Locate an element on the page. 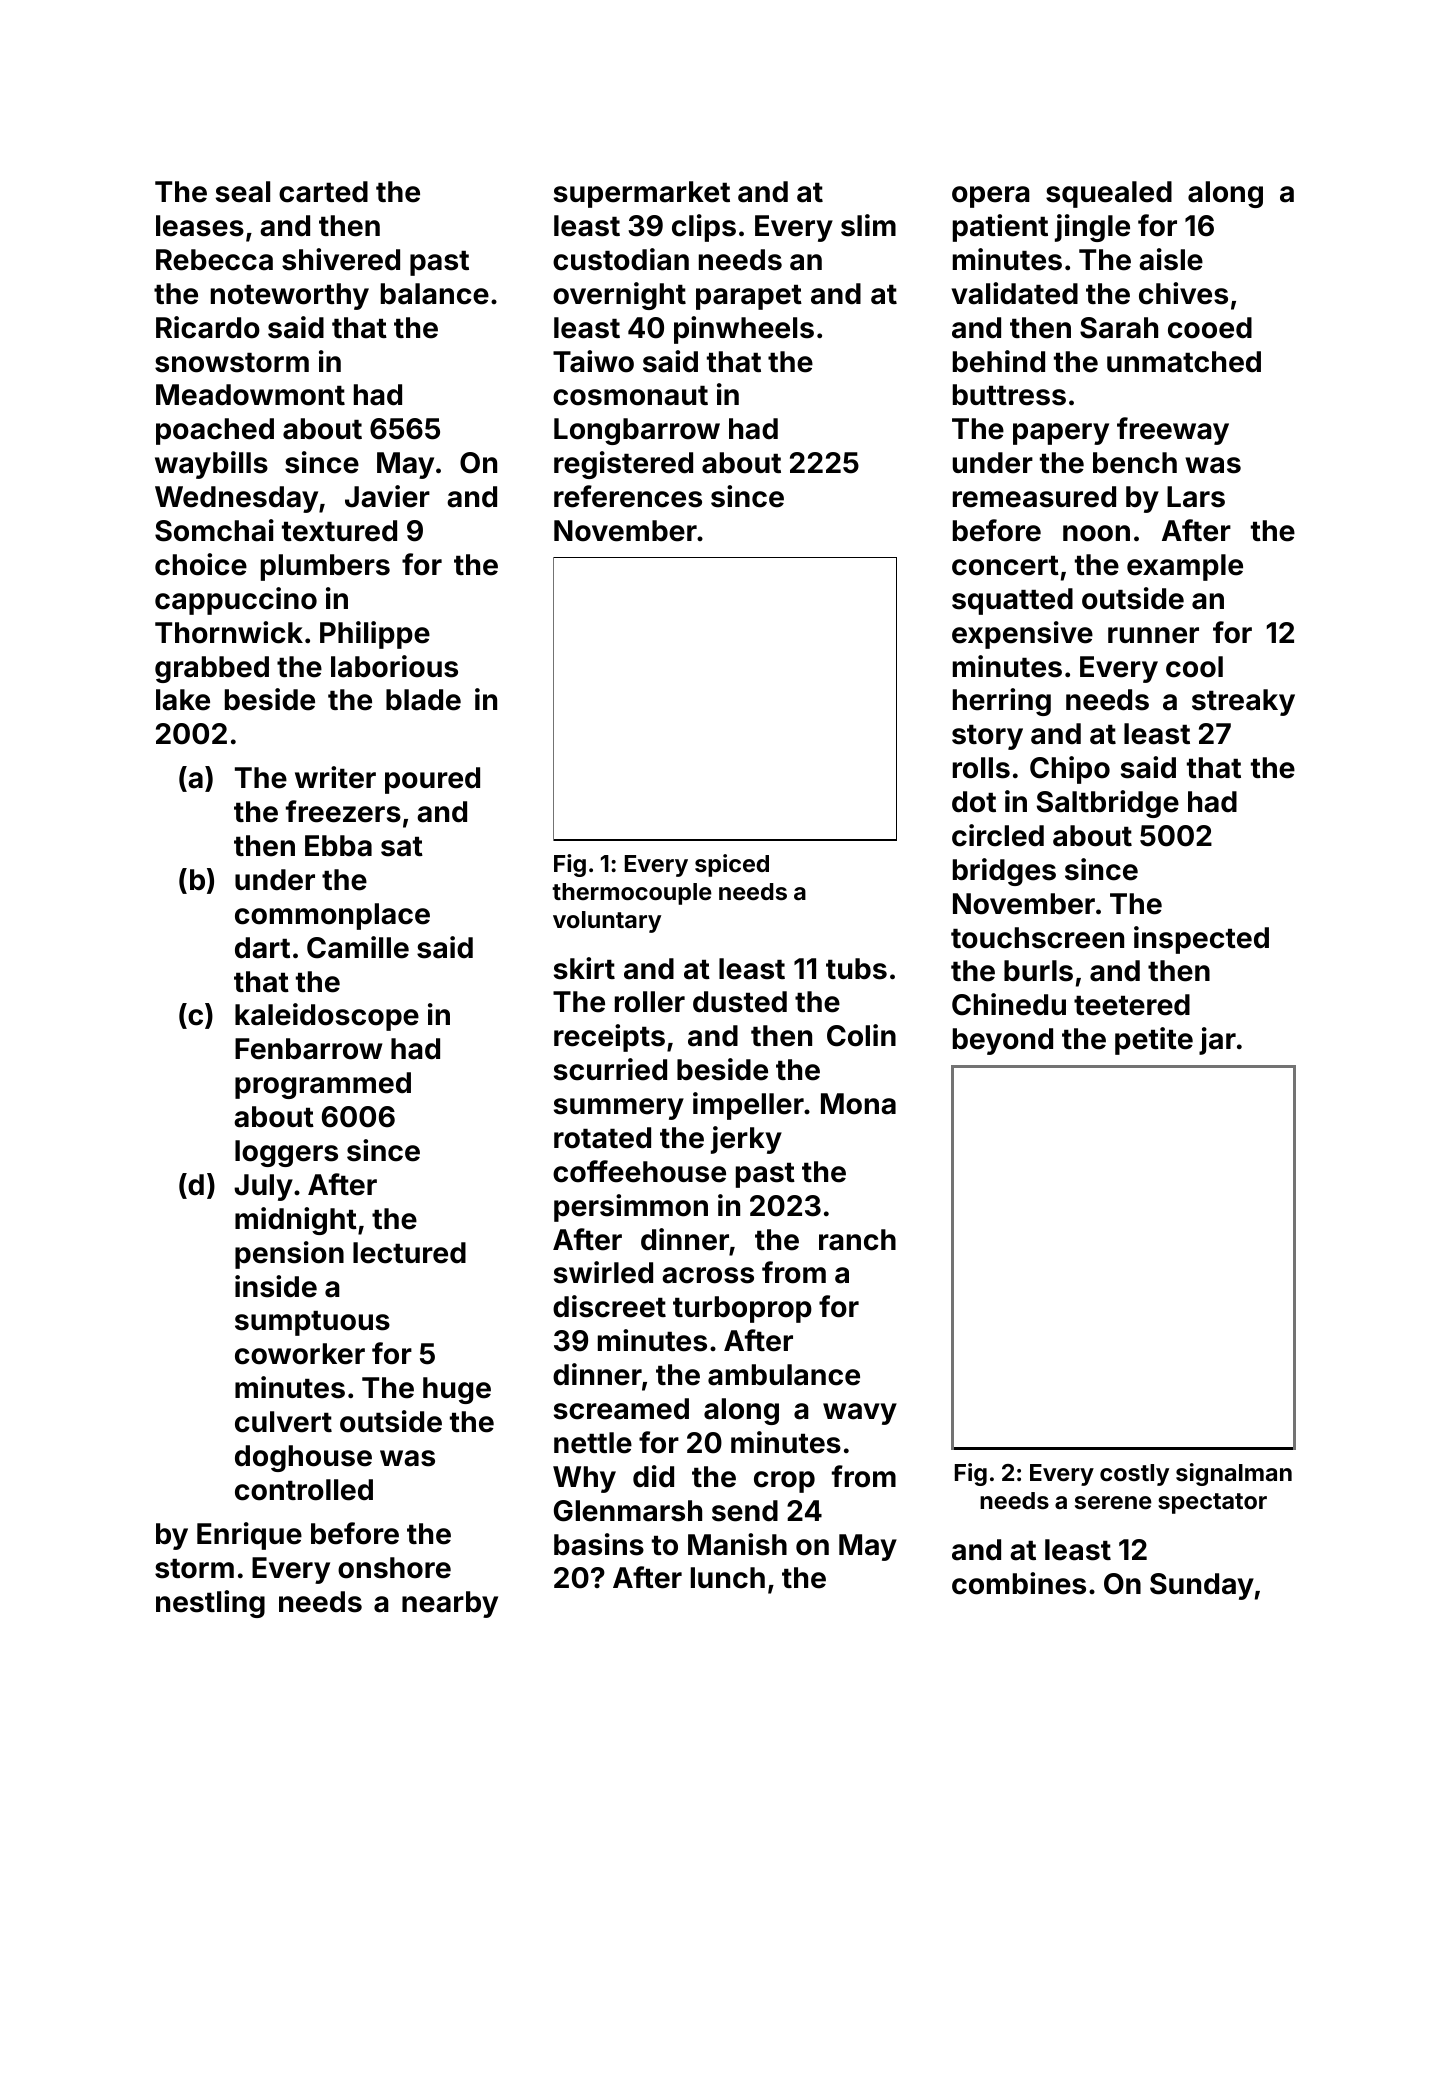 Image resolution: width=1450 pixels, height=2100 pixels. parapet is located at coordinates (749, 297).
